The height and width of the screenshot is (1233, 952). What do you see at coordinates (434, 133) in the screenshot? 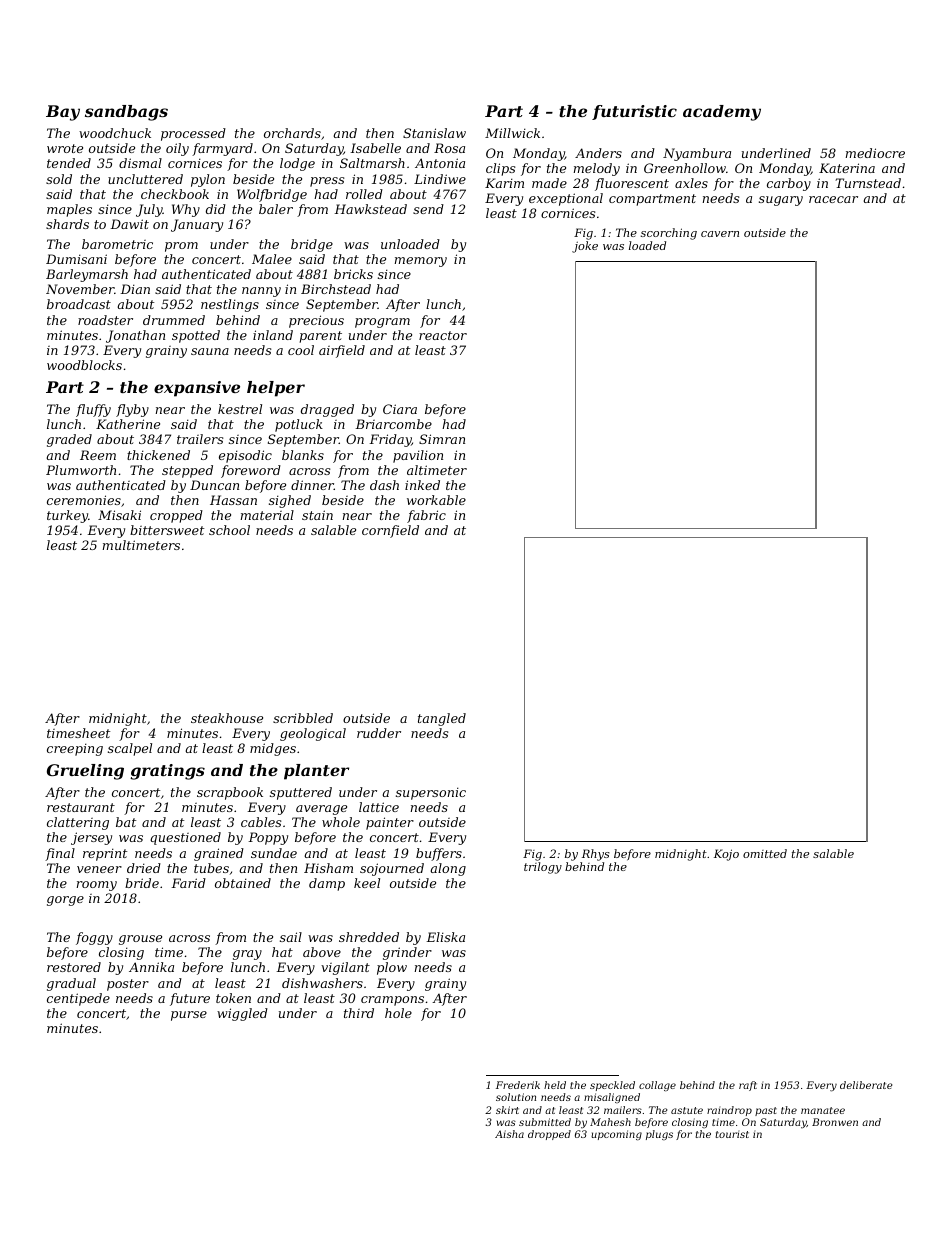
I see `Stanislaw` at bounding box center [434, 133].
